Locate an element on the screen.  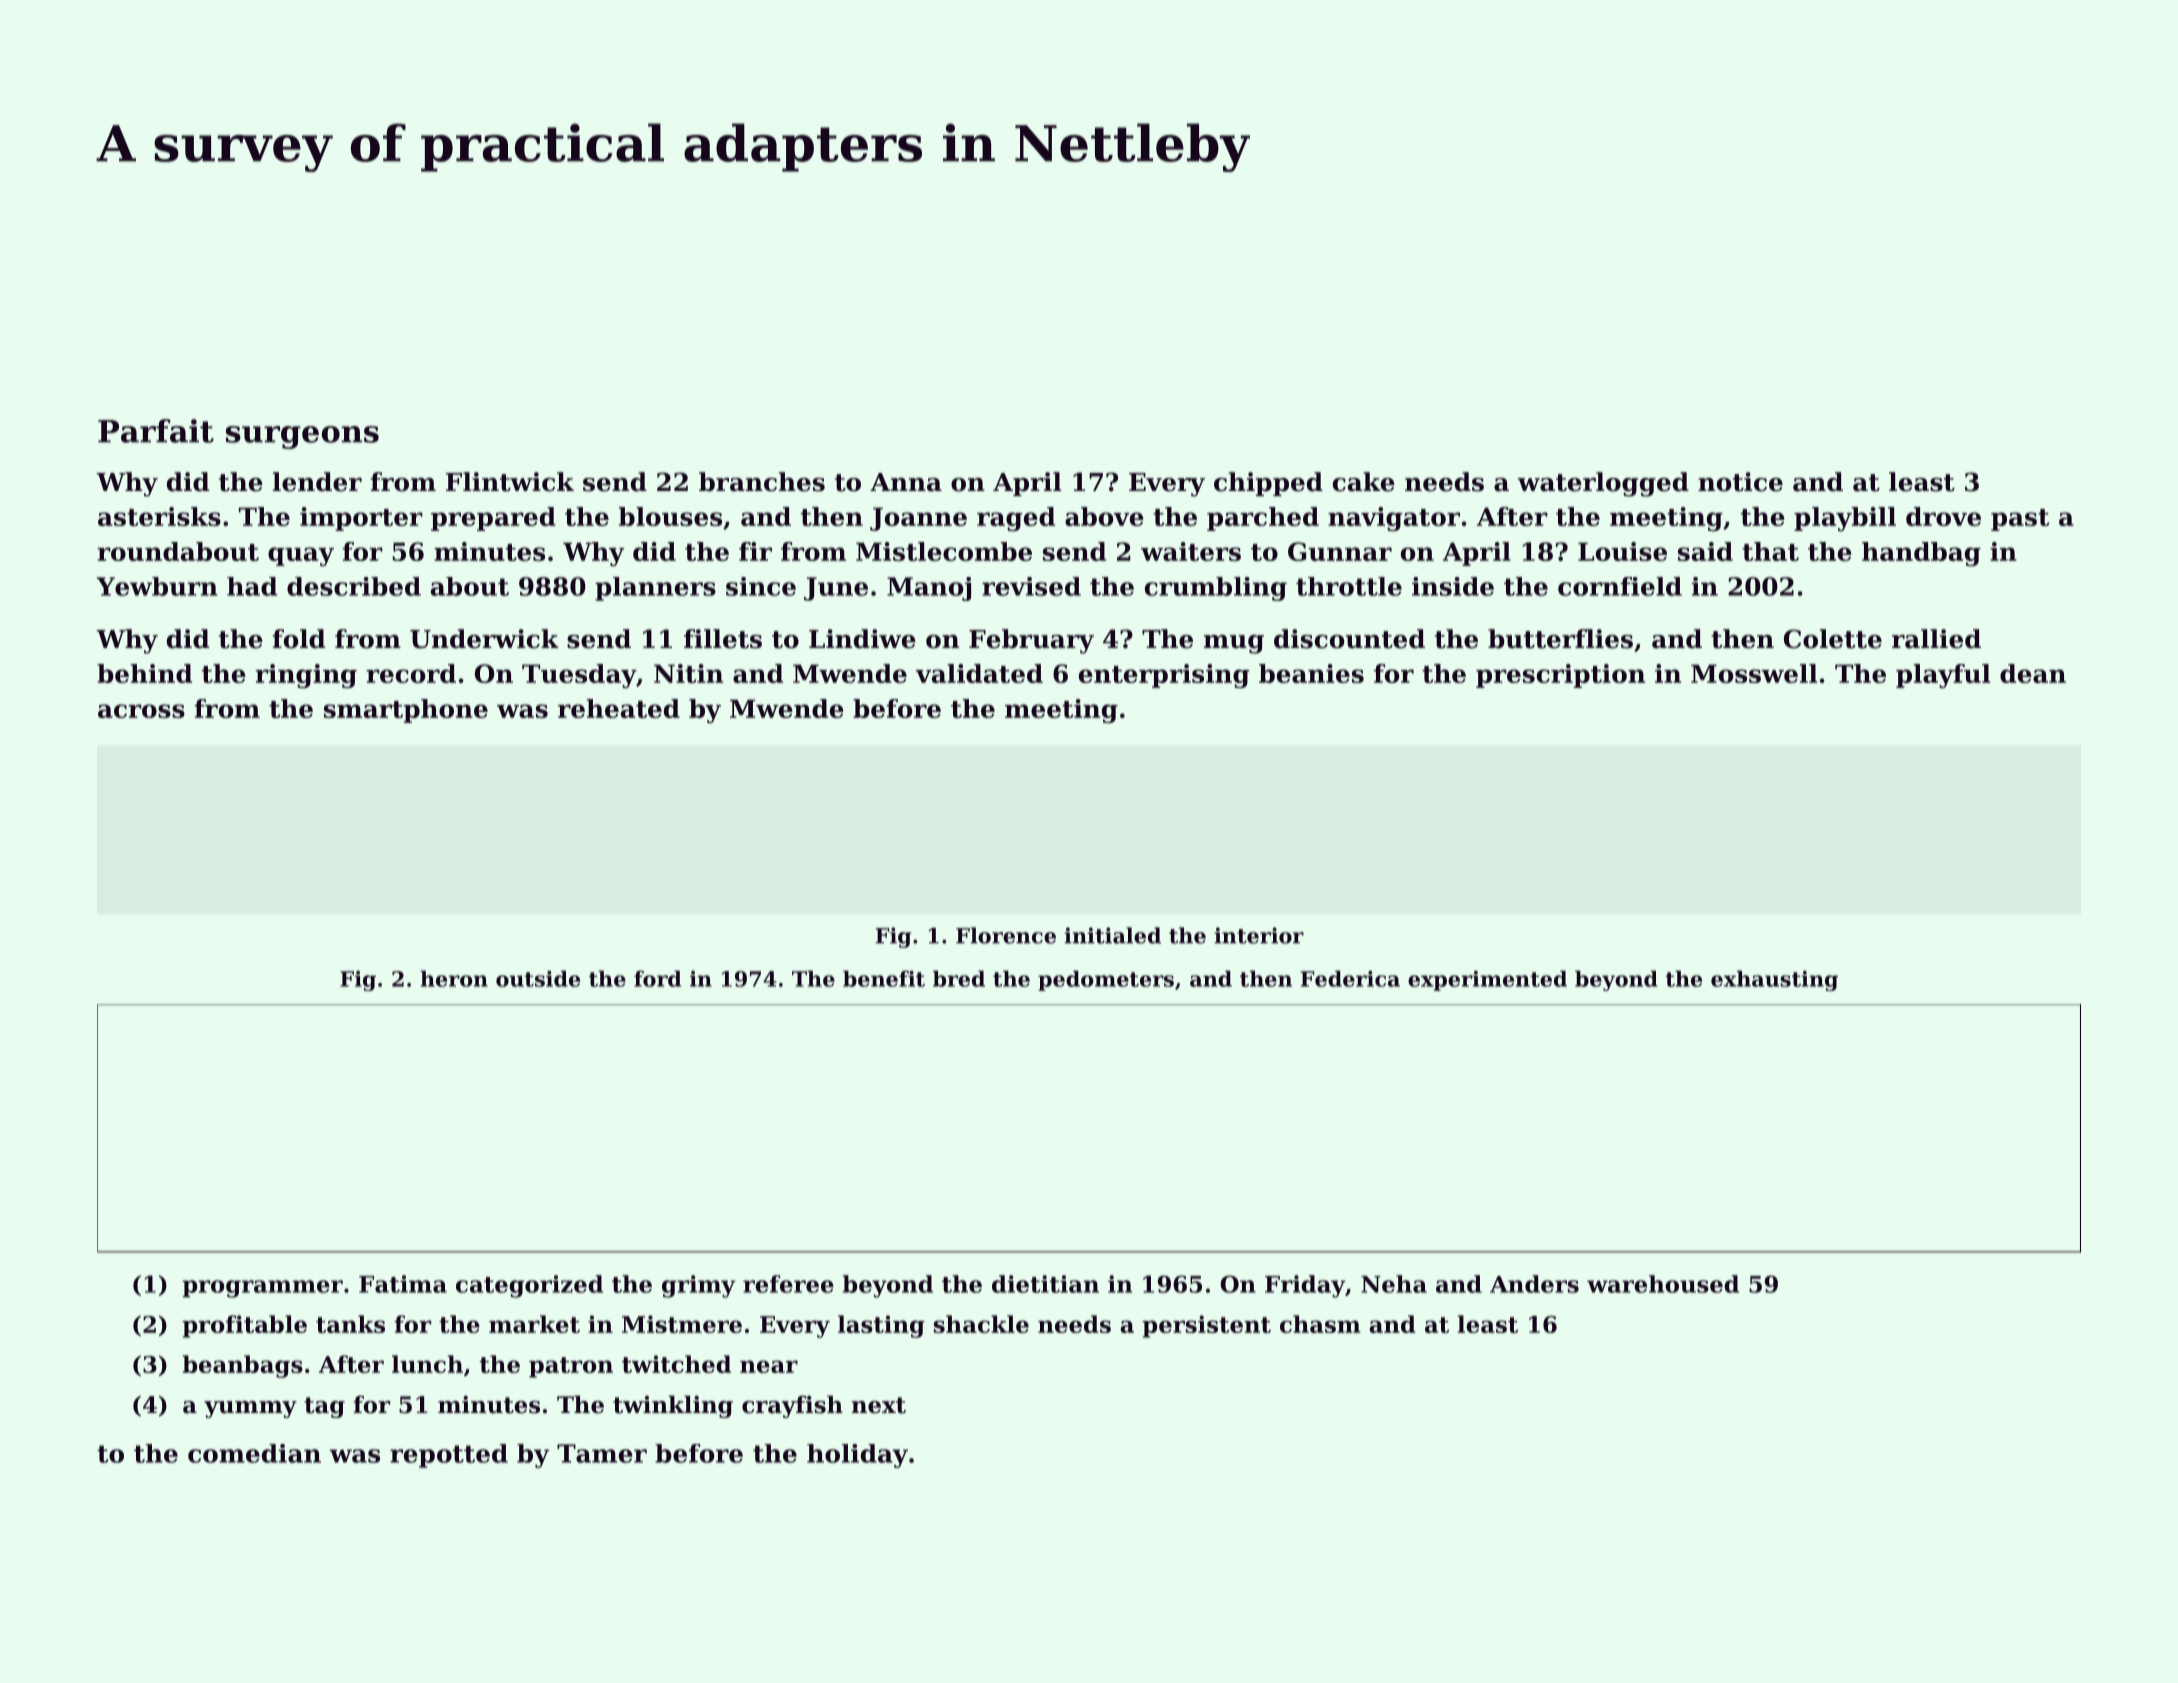
market is located at coordinates (534, 1324).
